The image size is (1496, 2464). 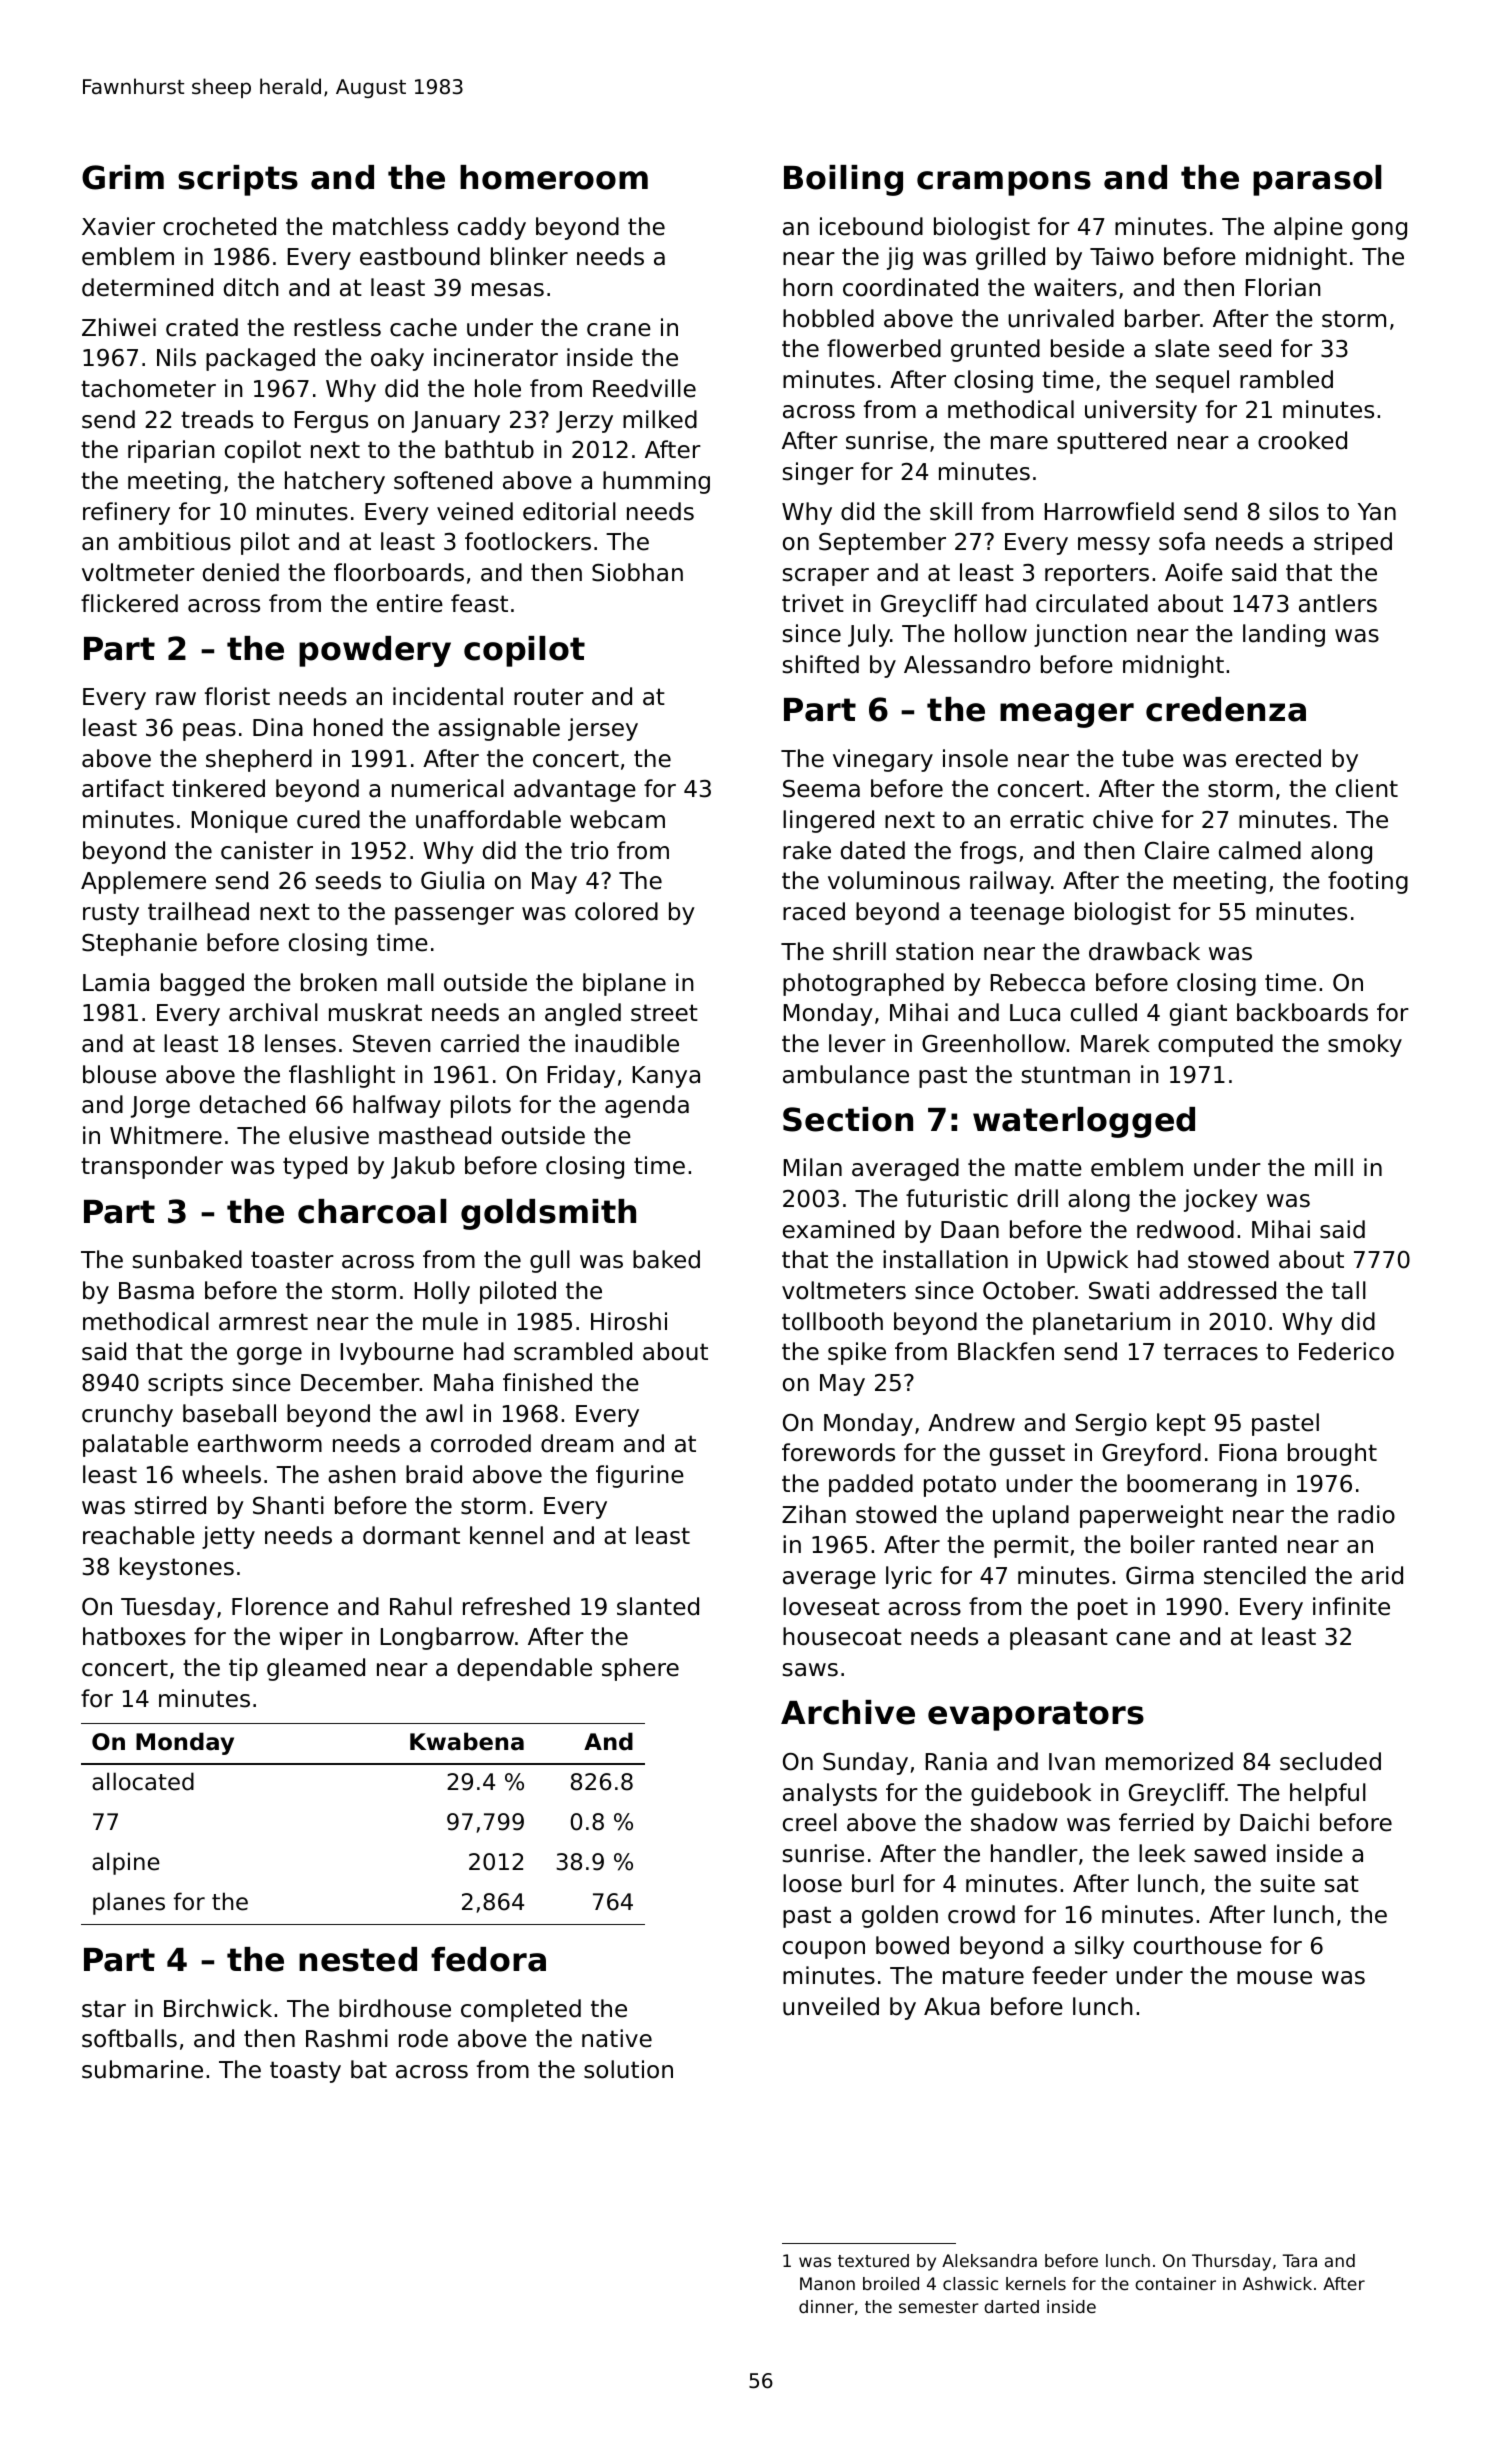 What do you see at coordinates (1004, 183) in the image?
I see `crampons` at bounding box center [1004, 183].
